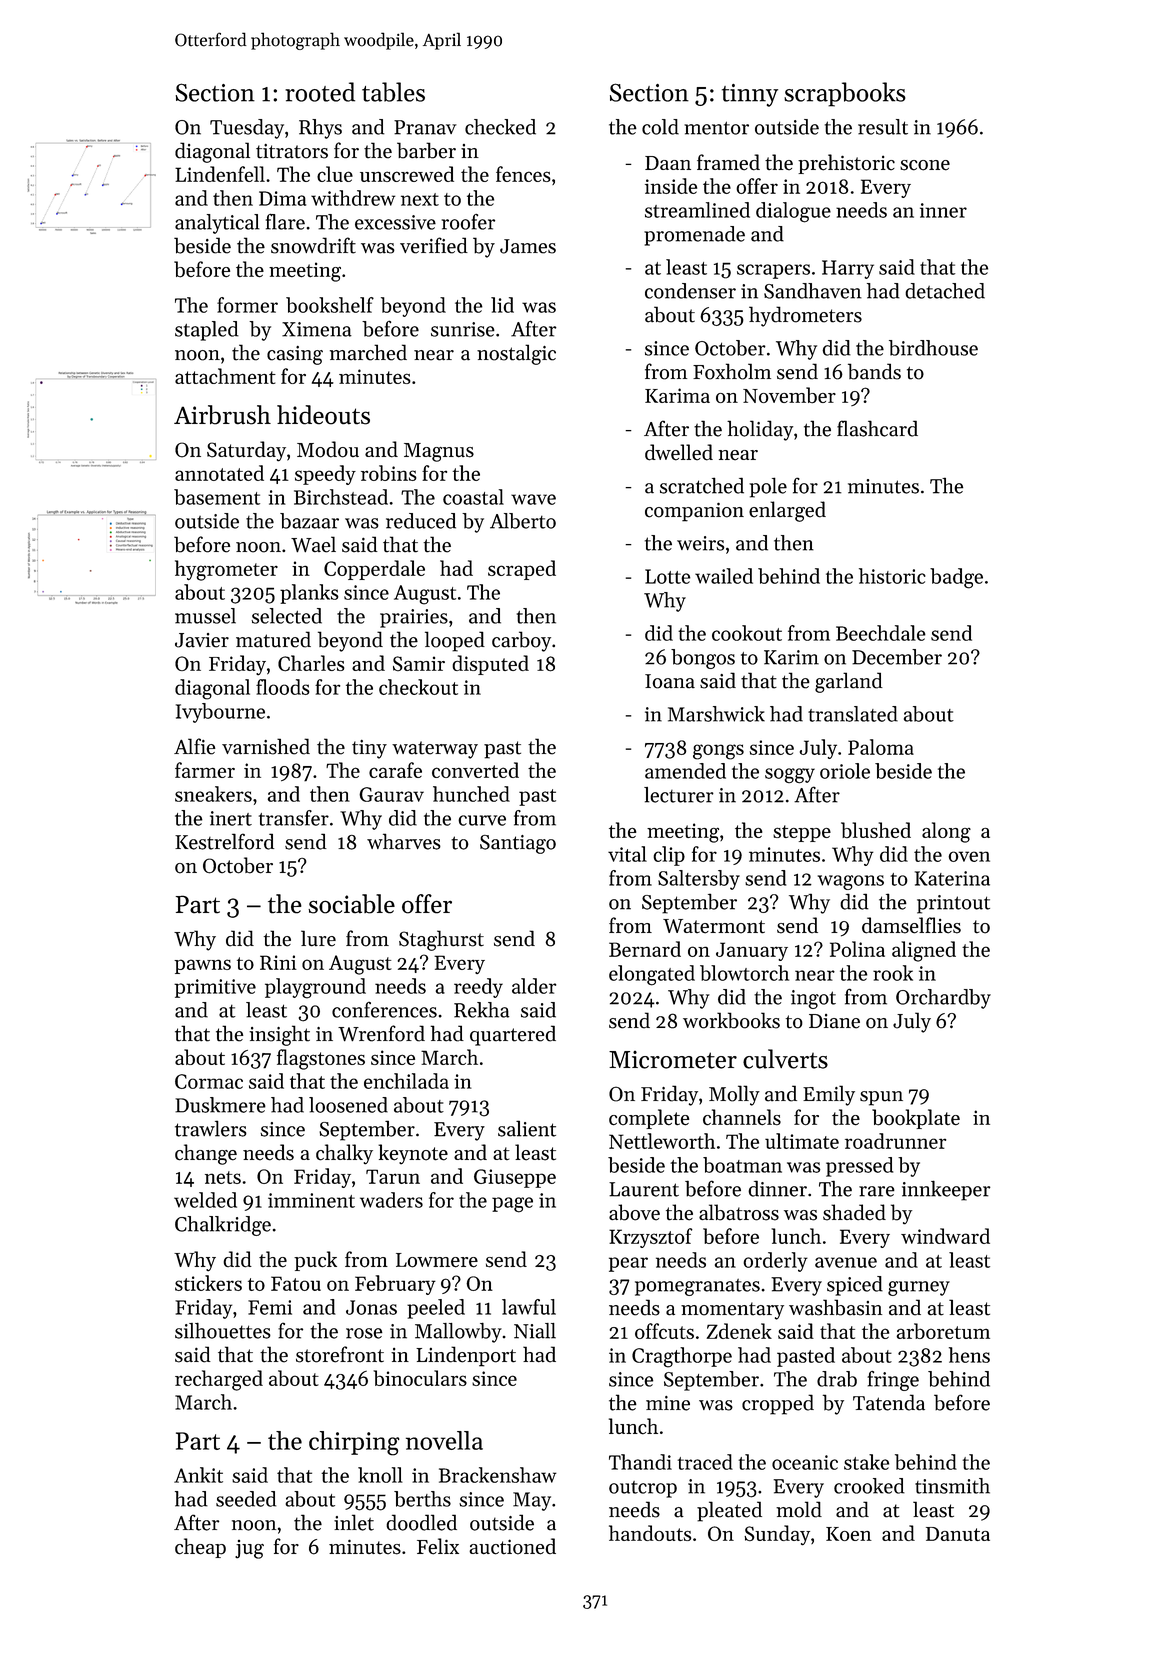 Image resolution: width=1165 pixels, height=1654 pixels. What do you see at coordinates (956, 578) in the screenshot?
I see `badge` at bounding box center [956, 578].
